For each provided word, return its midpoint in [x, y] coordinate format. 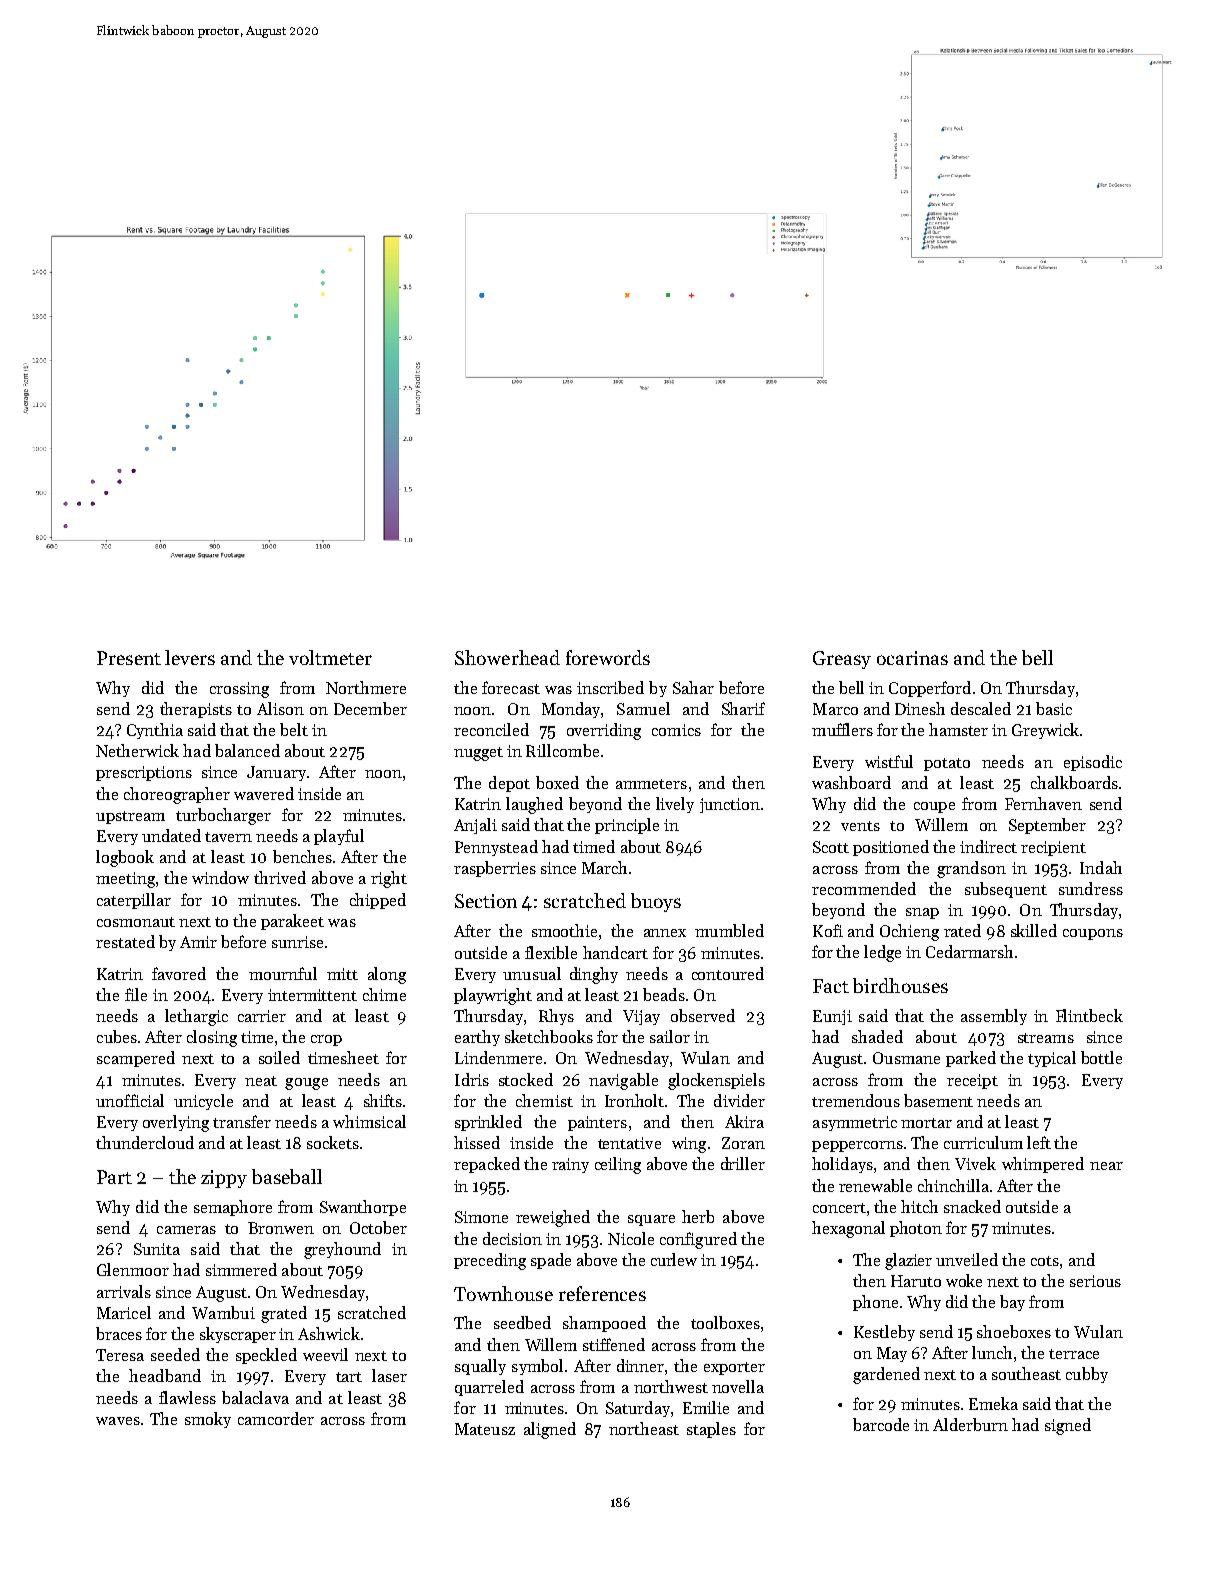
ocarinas [912, 658]
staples [711, 1430]
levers [190, 657]
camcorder [276, 1418]
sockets [333, 1142]
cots [1045, 1261]
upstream [130, 817]
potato [947, 764]
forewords [608, 657]
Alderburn [970, 1424]
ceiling [618, 1165]
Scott [831, 847]
